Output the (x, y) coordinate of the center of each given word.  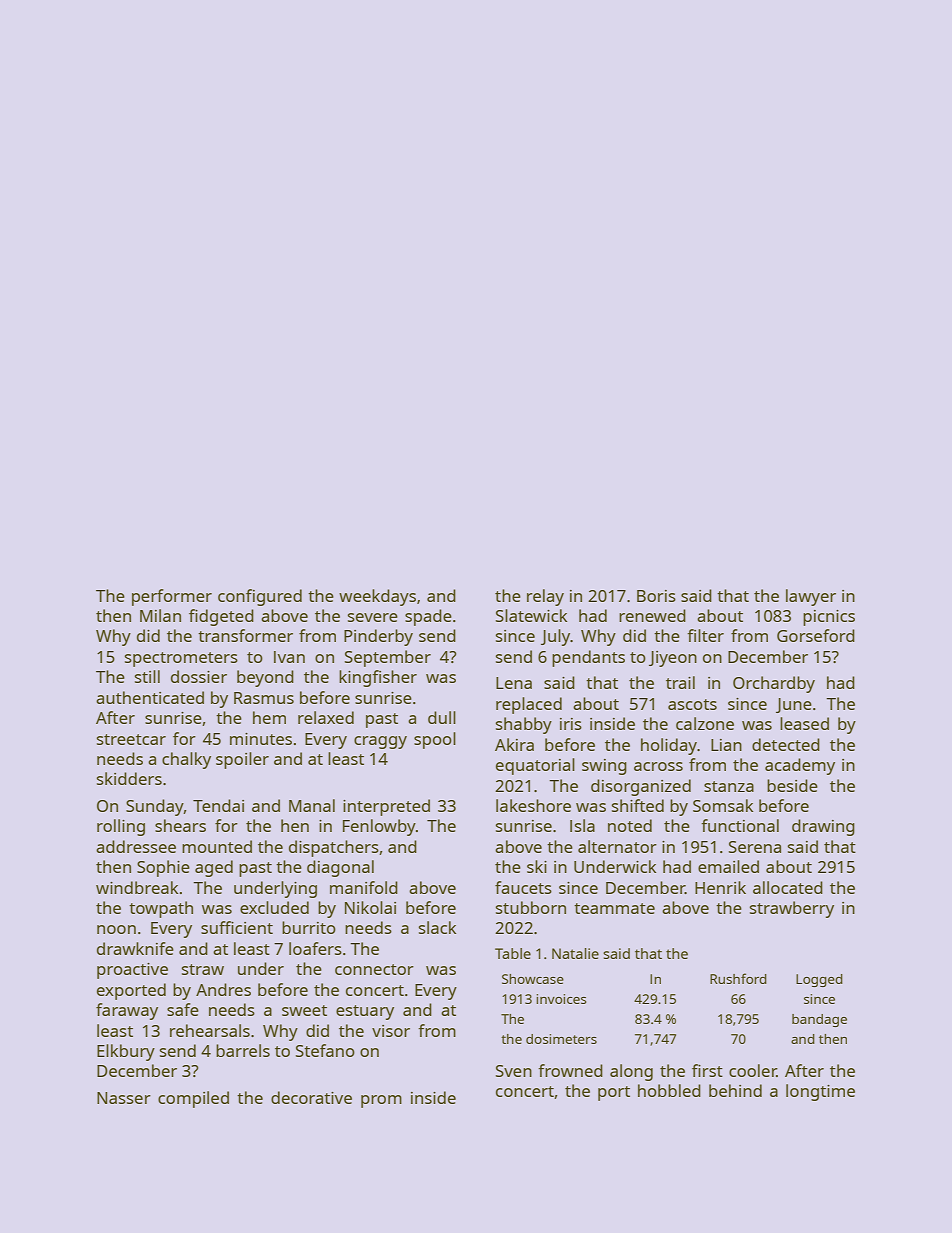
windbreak (137, 887)
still (147, 676)
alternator (617, 846)
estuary (365, 1012)
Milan (160, 615)
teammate (614, 908)
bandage (819, 1020)
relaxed (326, 717)
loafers (315, 948)
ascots (692, 704)
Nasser (124, 1098)
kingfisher (378, 678)
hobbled (669, 1090)
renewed (652, 615)
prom (381, 1101)
